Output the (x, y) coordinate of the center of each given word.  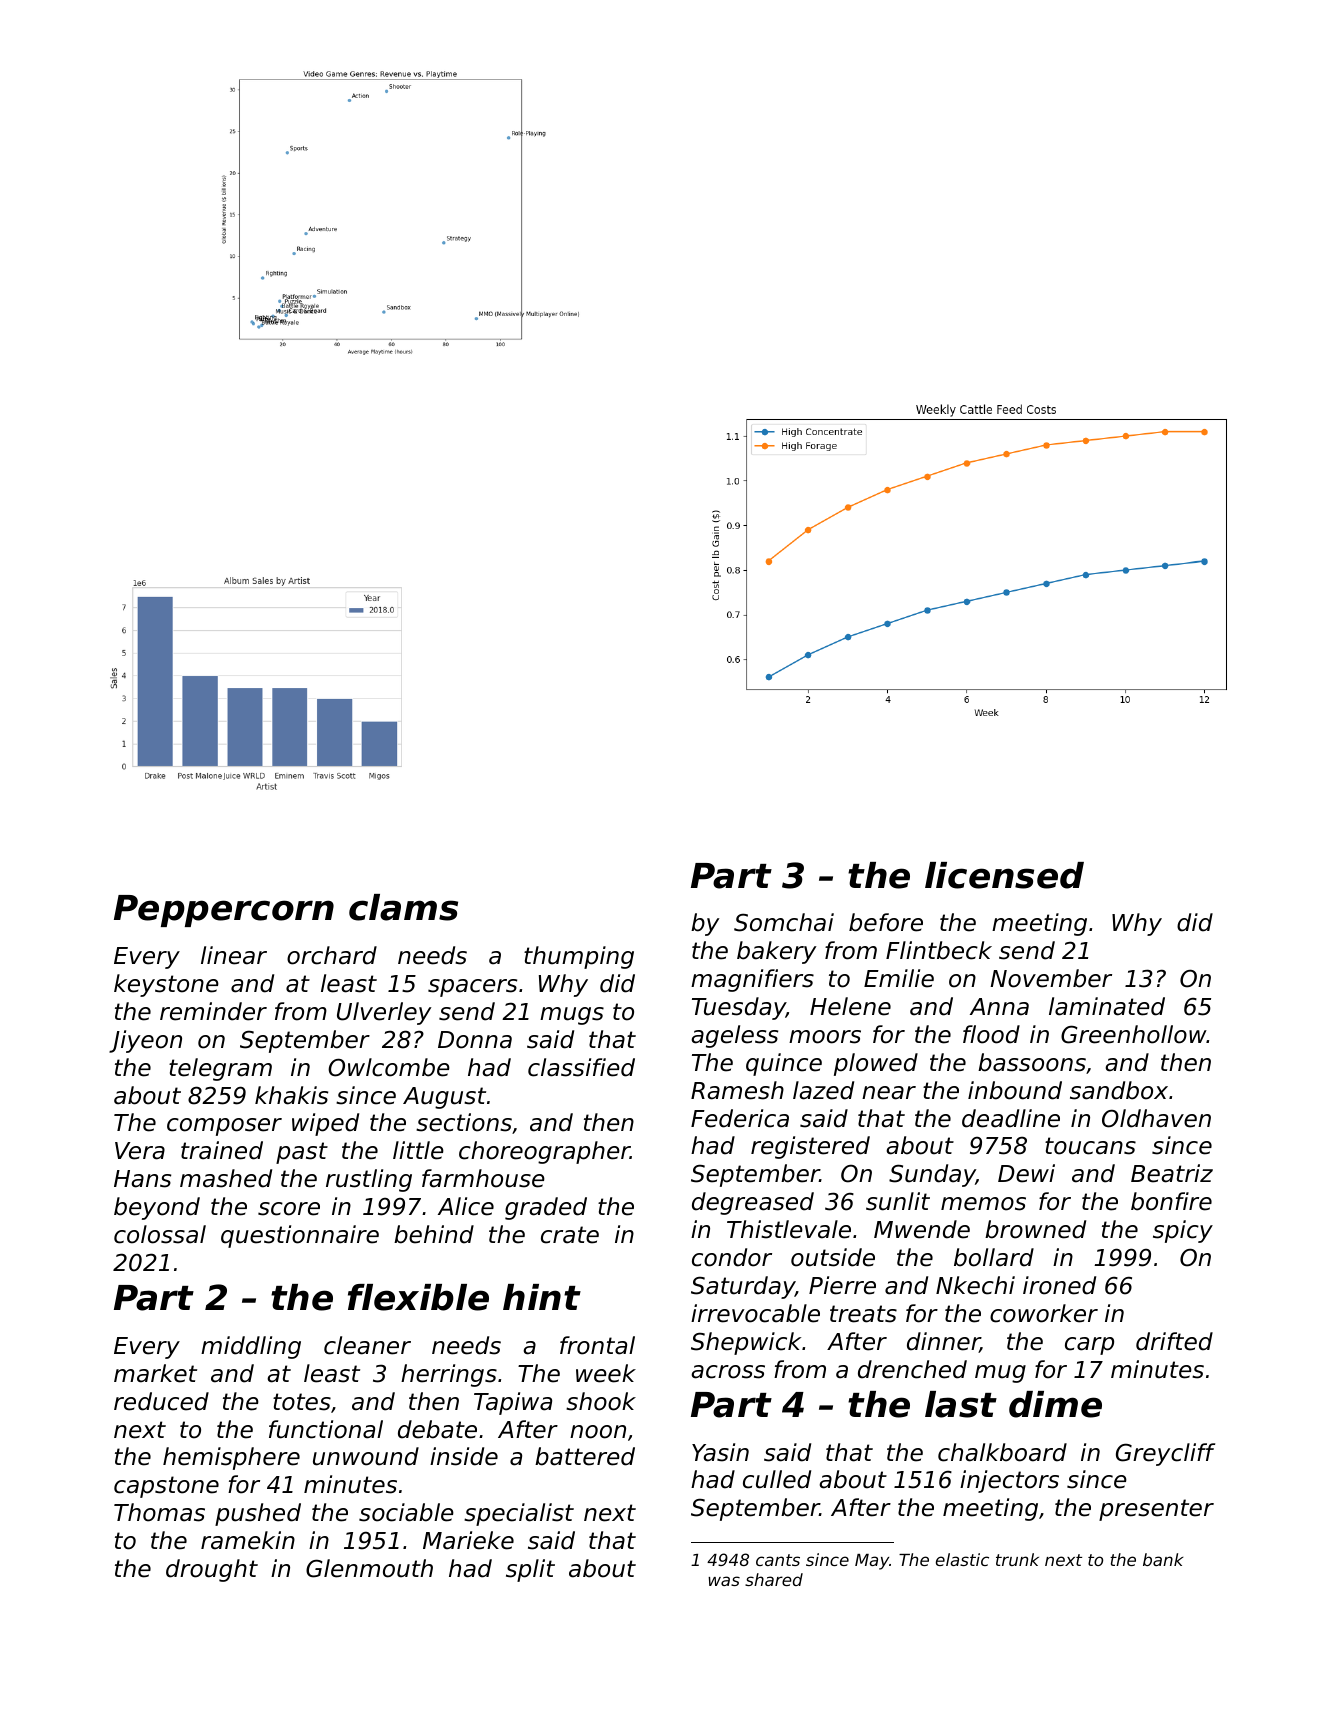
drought (212, 1570)
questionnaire (300, 1236)
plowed (876, 1064)
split (530, 1570)
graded (546, 1208)
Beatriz (1172, 1173)
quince (784, 1064)
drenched (912, 1369)
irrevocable (755, 1313)
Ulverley (384, 1013)
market (155, 1373)
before (886, 922)
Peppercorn (224, 911)
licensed (1004, 875)
